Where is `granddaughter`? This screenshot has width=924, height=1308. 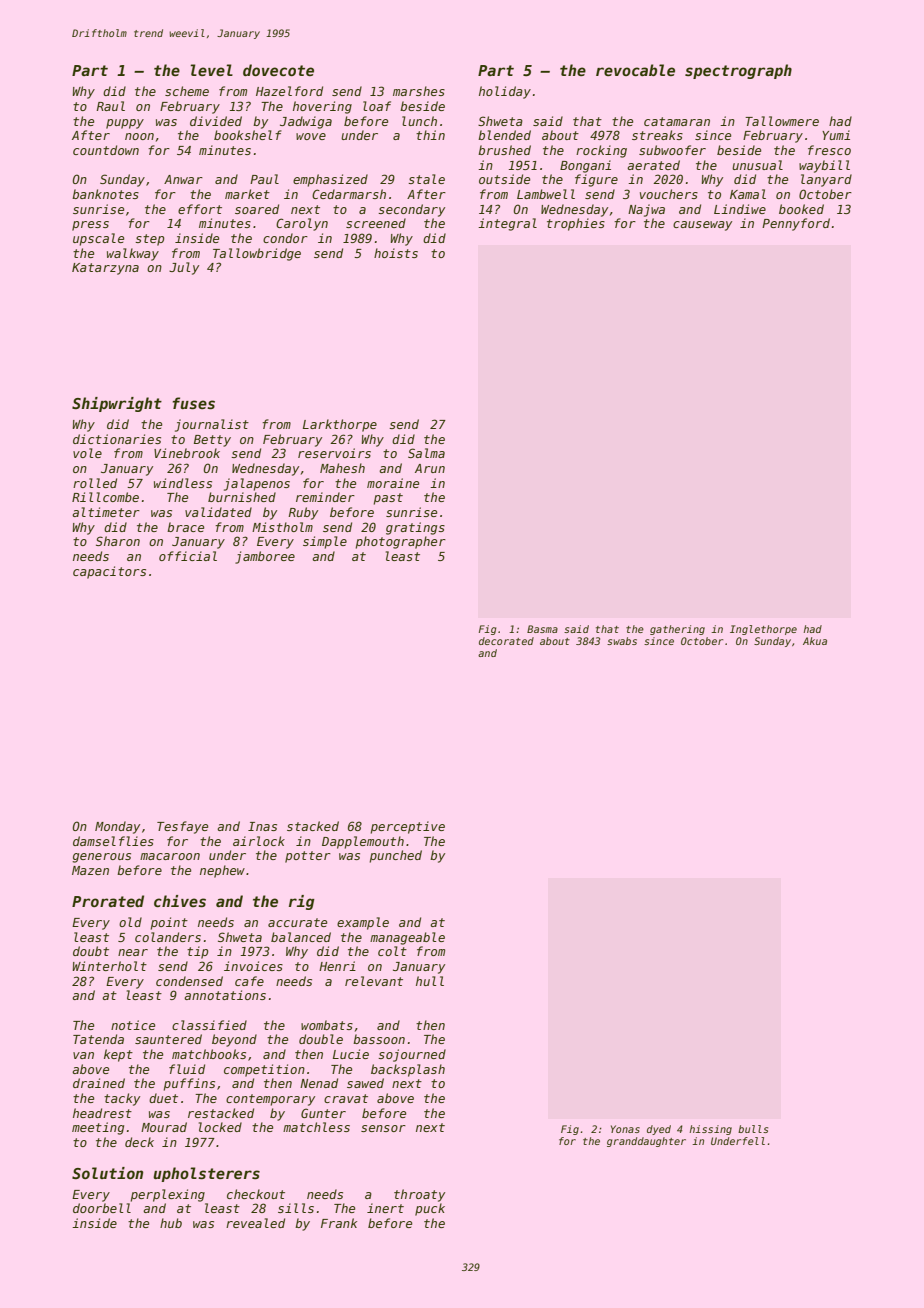 granddaughter is located at coordinates (646, 1142).
